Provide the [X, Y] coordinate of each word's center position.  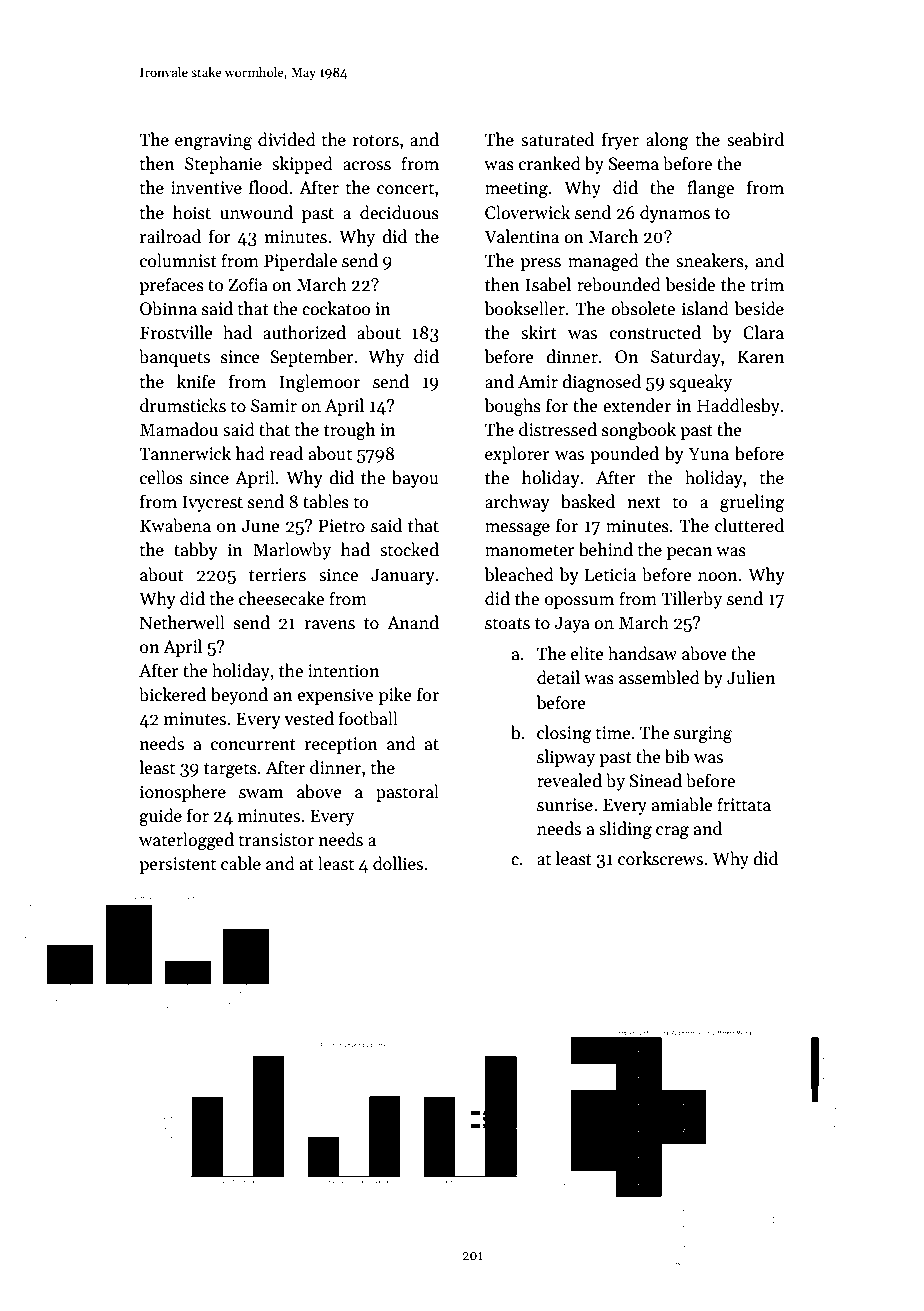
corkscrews [660, 858]
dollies [398, 863]
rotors [375, 141]
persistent [177, 865]
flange [710, 189]
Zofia [248, 284]
